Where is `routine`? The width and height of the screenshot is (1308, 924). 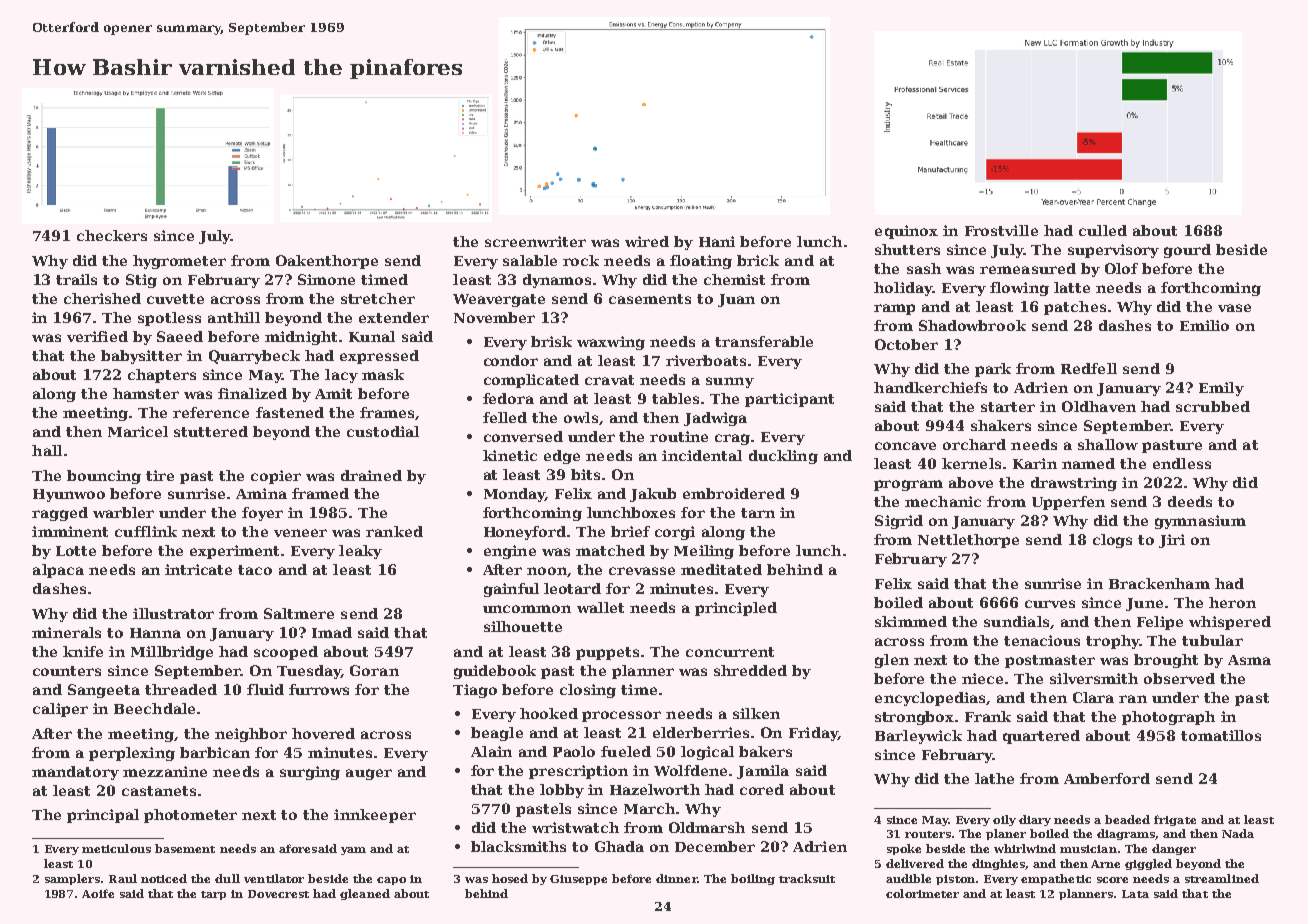 routine is located at coordinates (679, 436).
